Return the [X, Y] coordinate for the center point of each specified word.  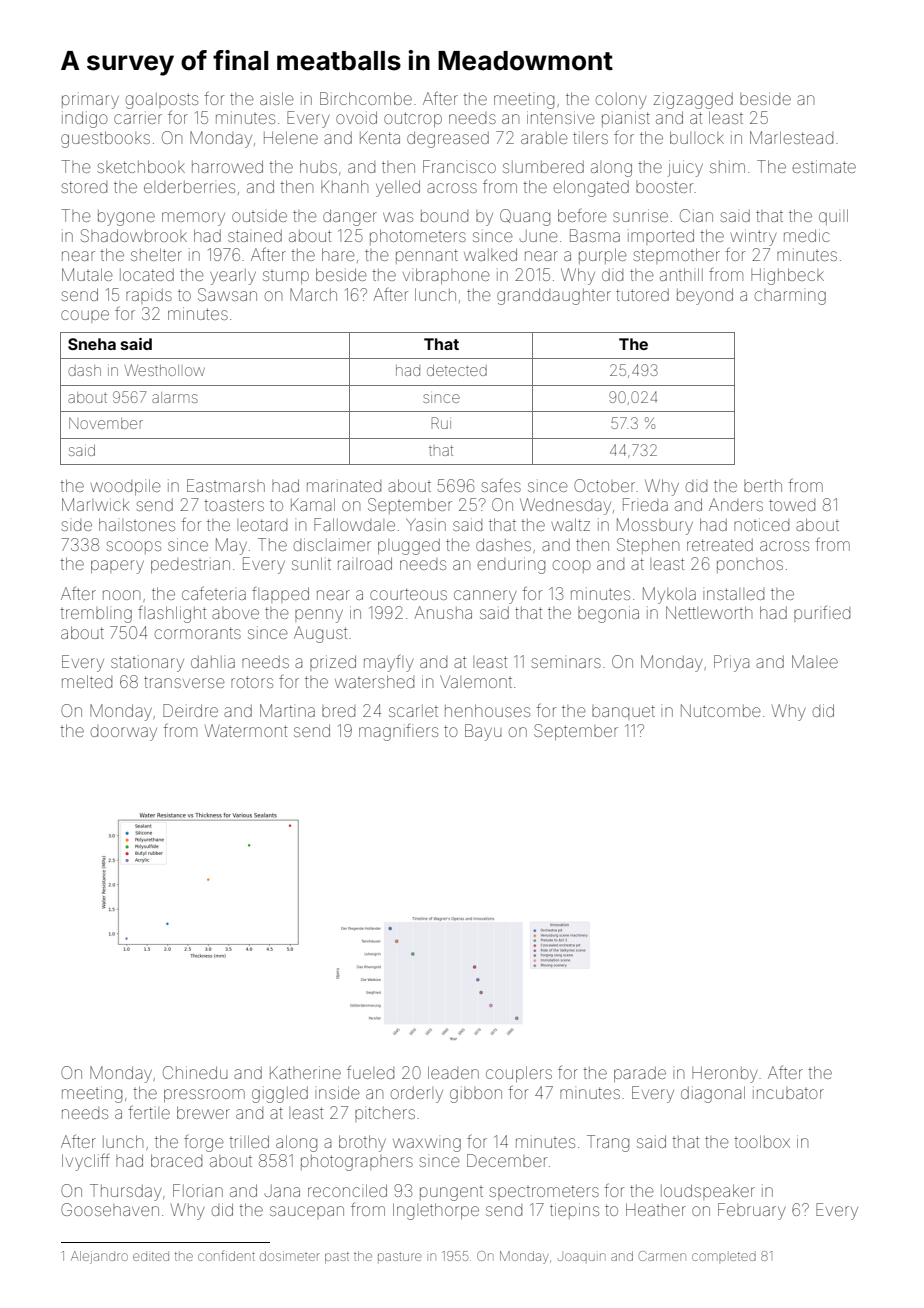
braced [176, 1160]
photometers [418, 237]
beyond [705, 296]
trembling [96, 615]
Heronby [724, 1075]
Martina [287, 710]
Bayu [483, 732]
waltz [570, 524]
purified [822, 613]
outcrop [413, 119]
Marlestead [791, 137]
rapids [149, 296]
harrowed [227, 166]
